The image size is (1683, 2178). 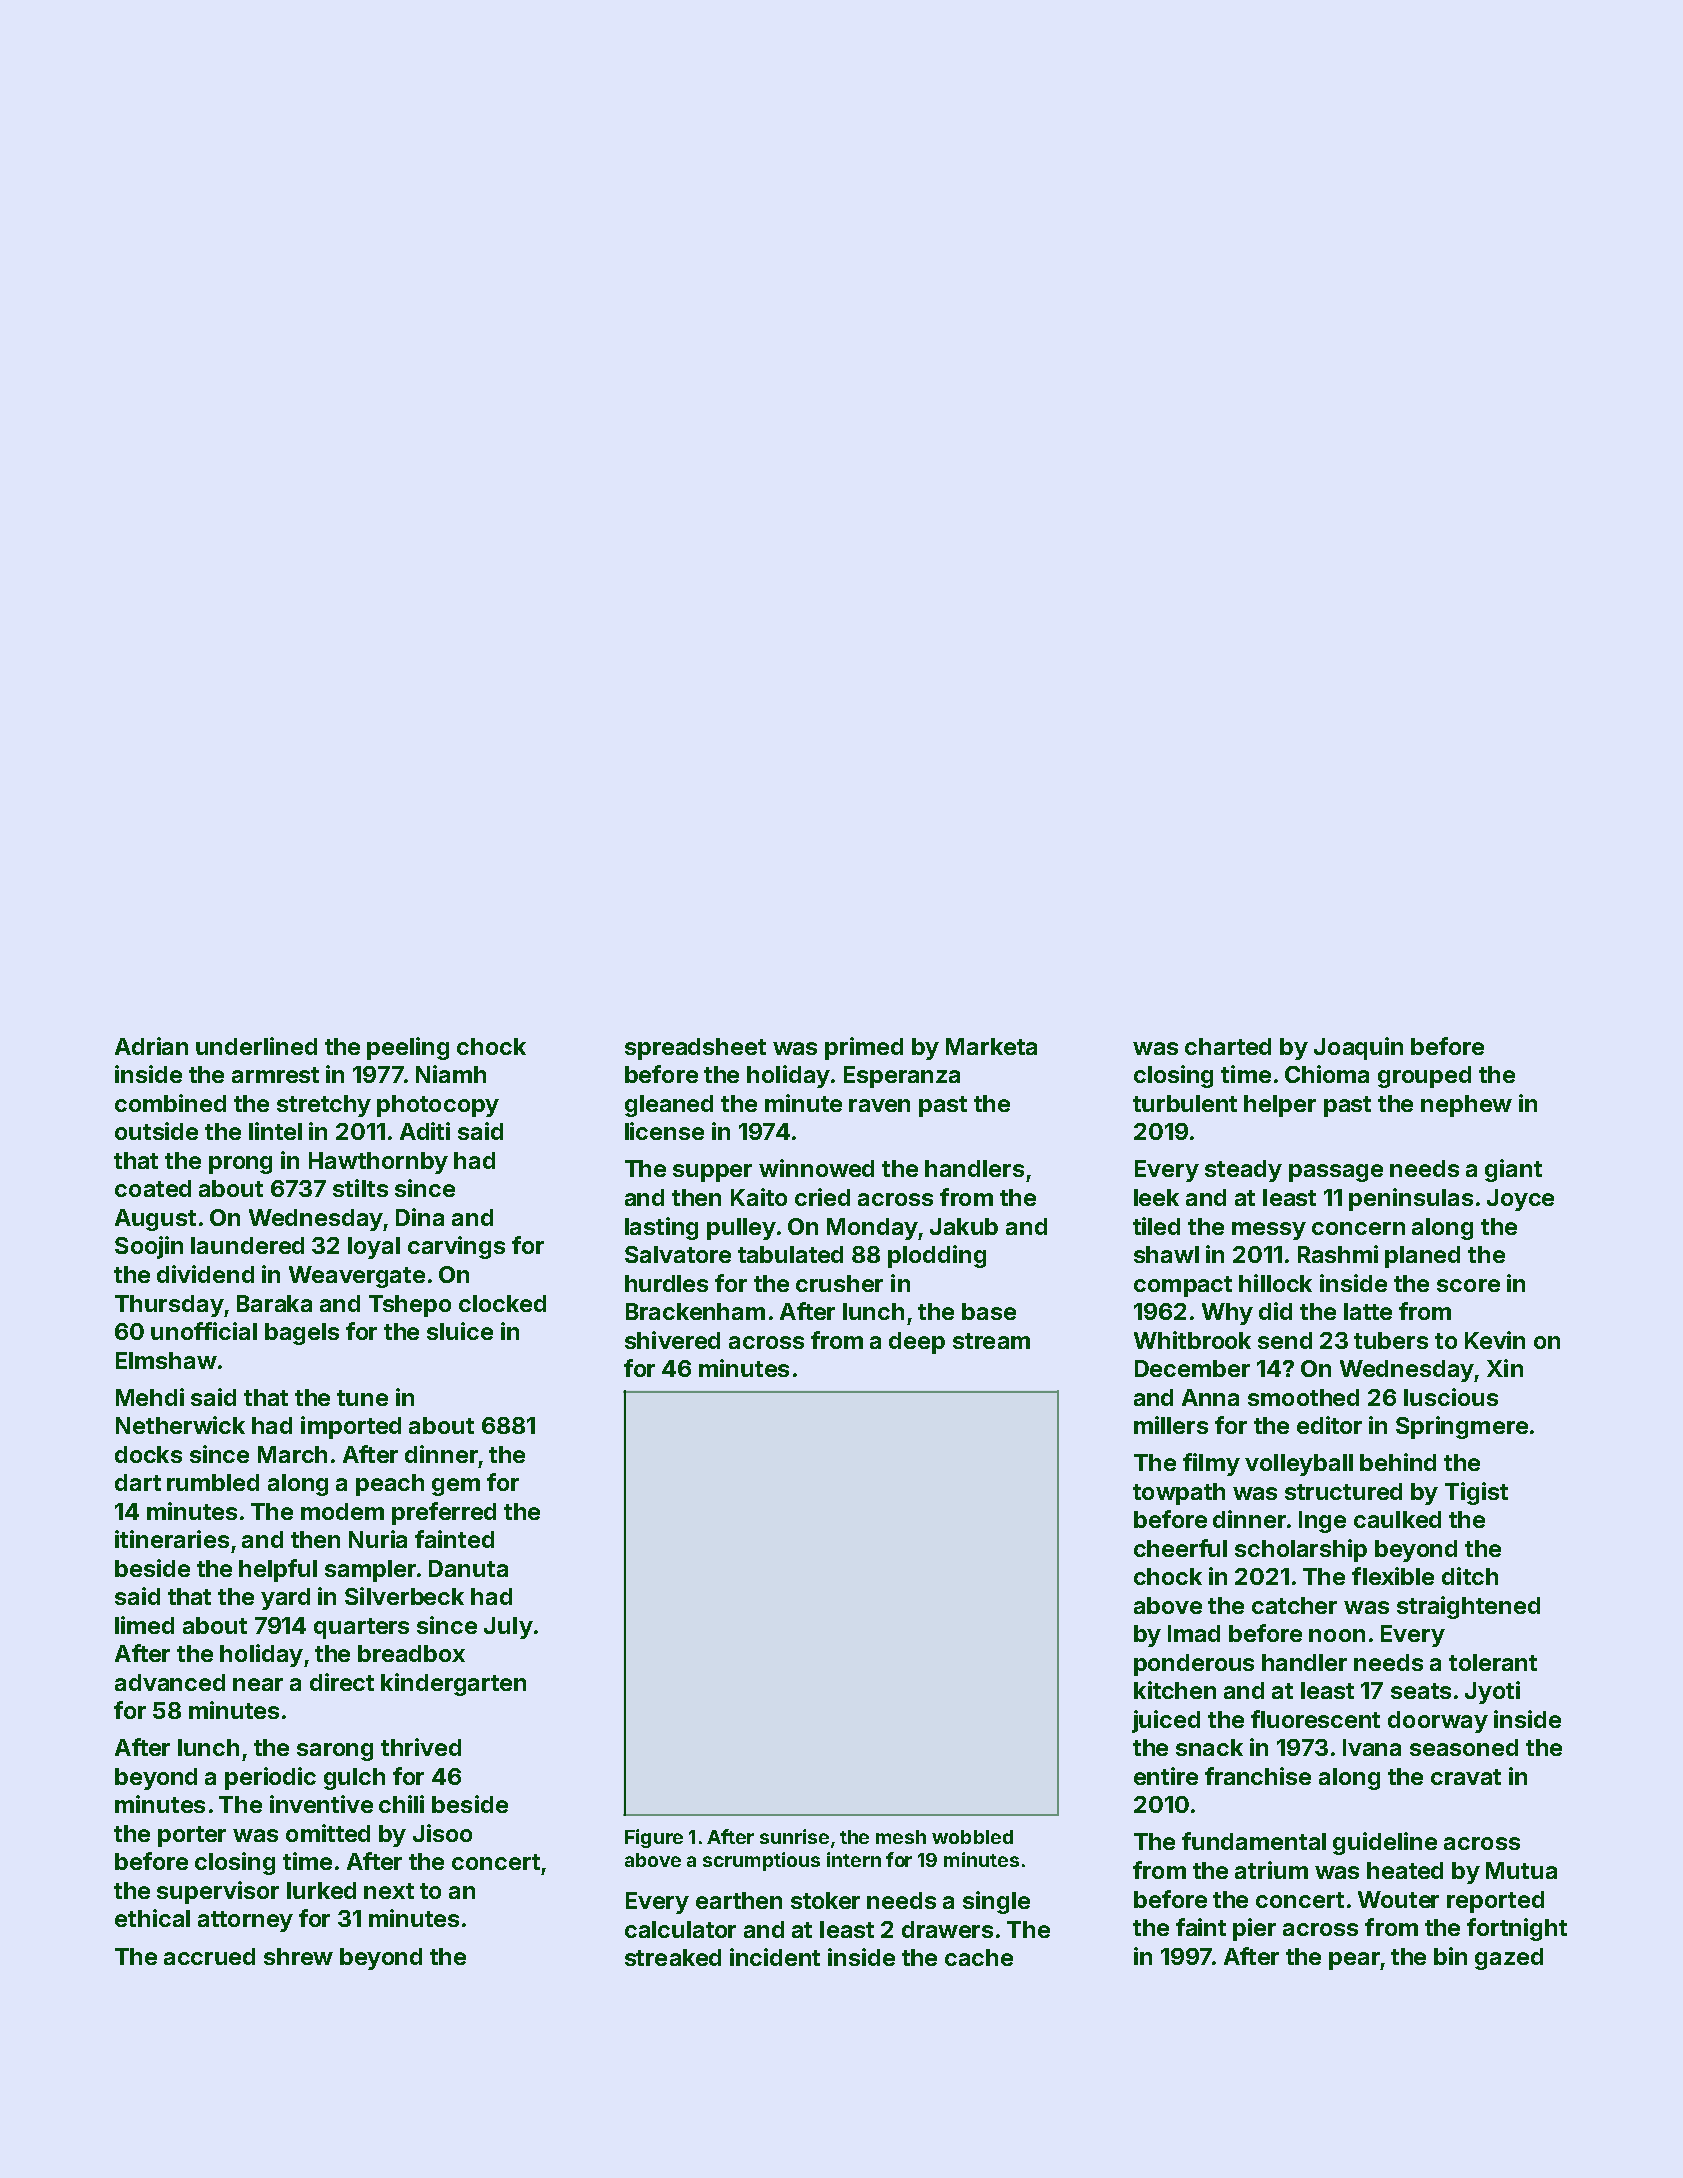 I want to click on helpful, so click(x=278, y=1570).
